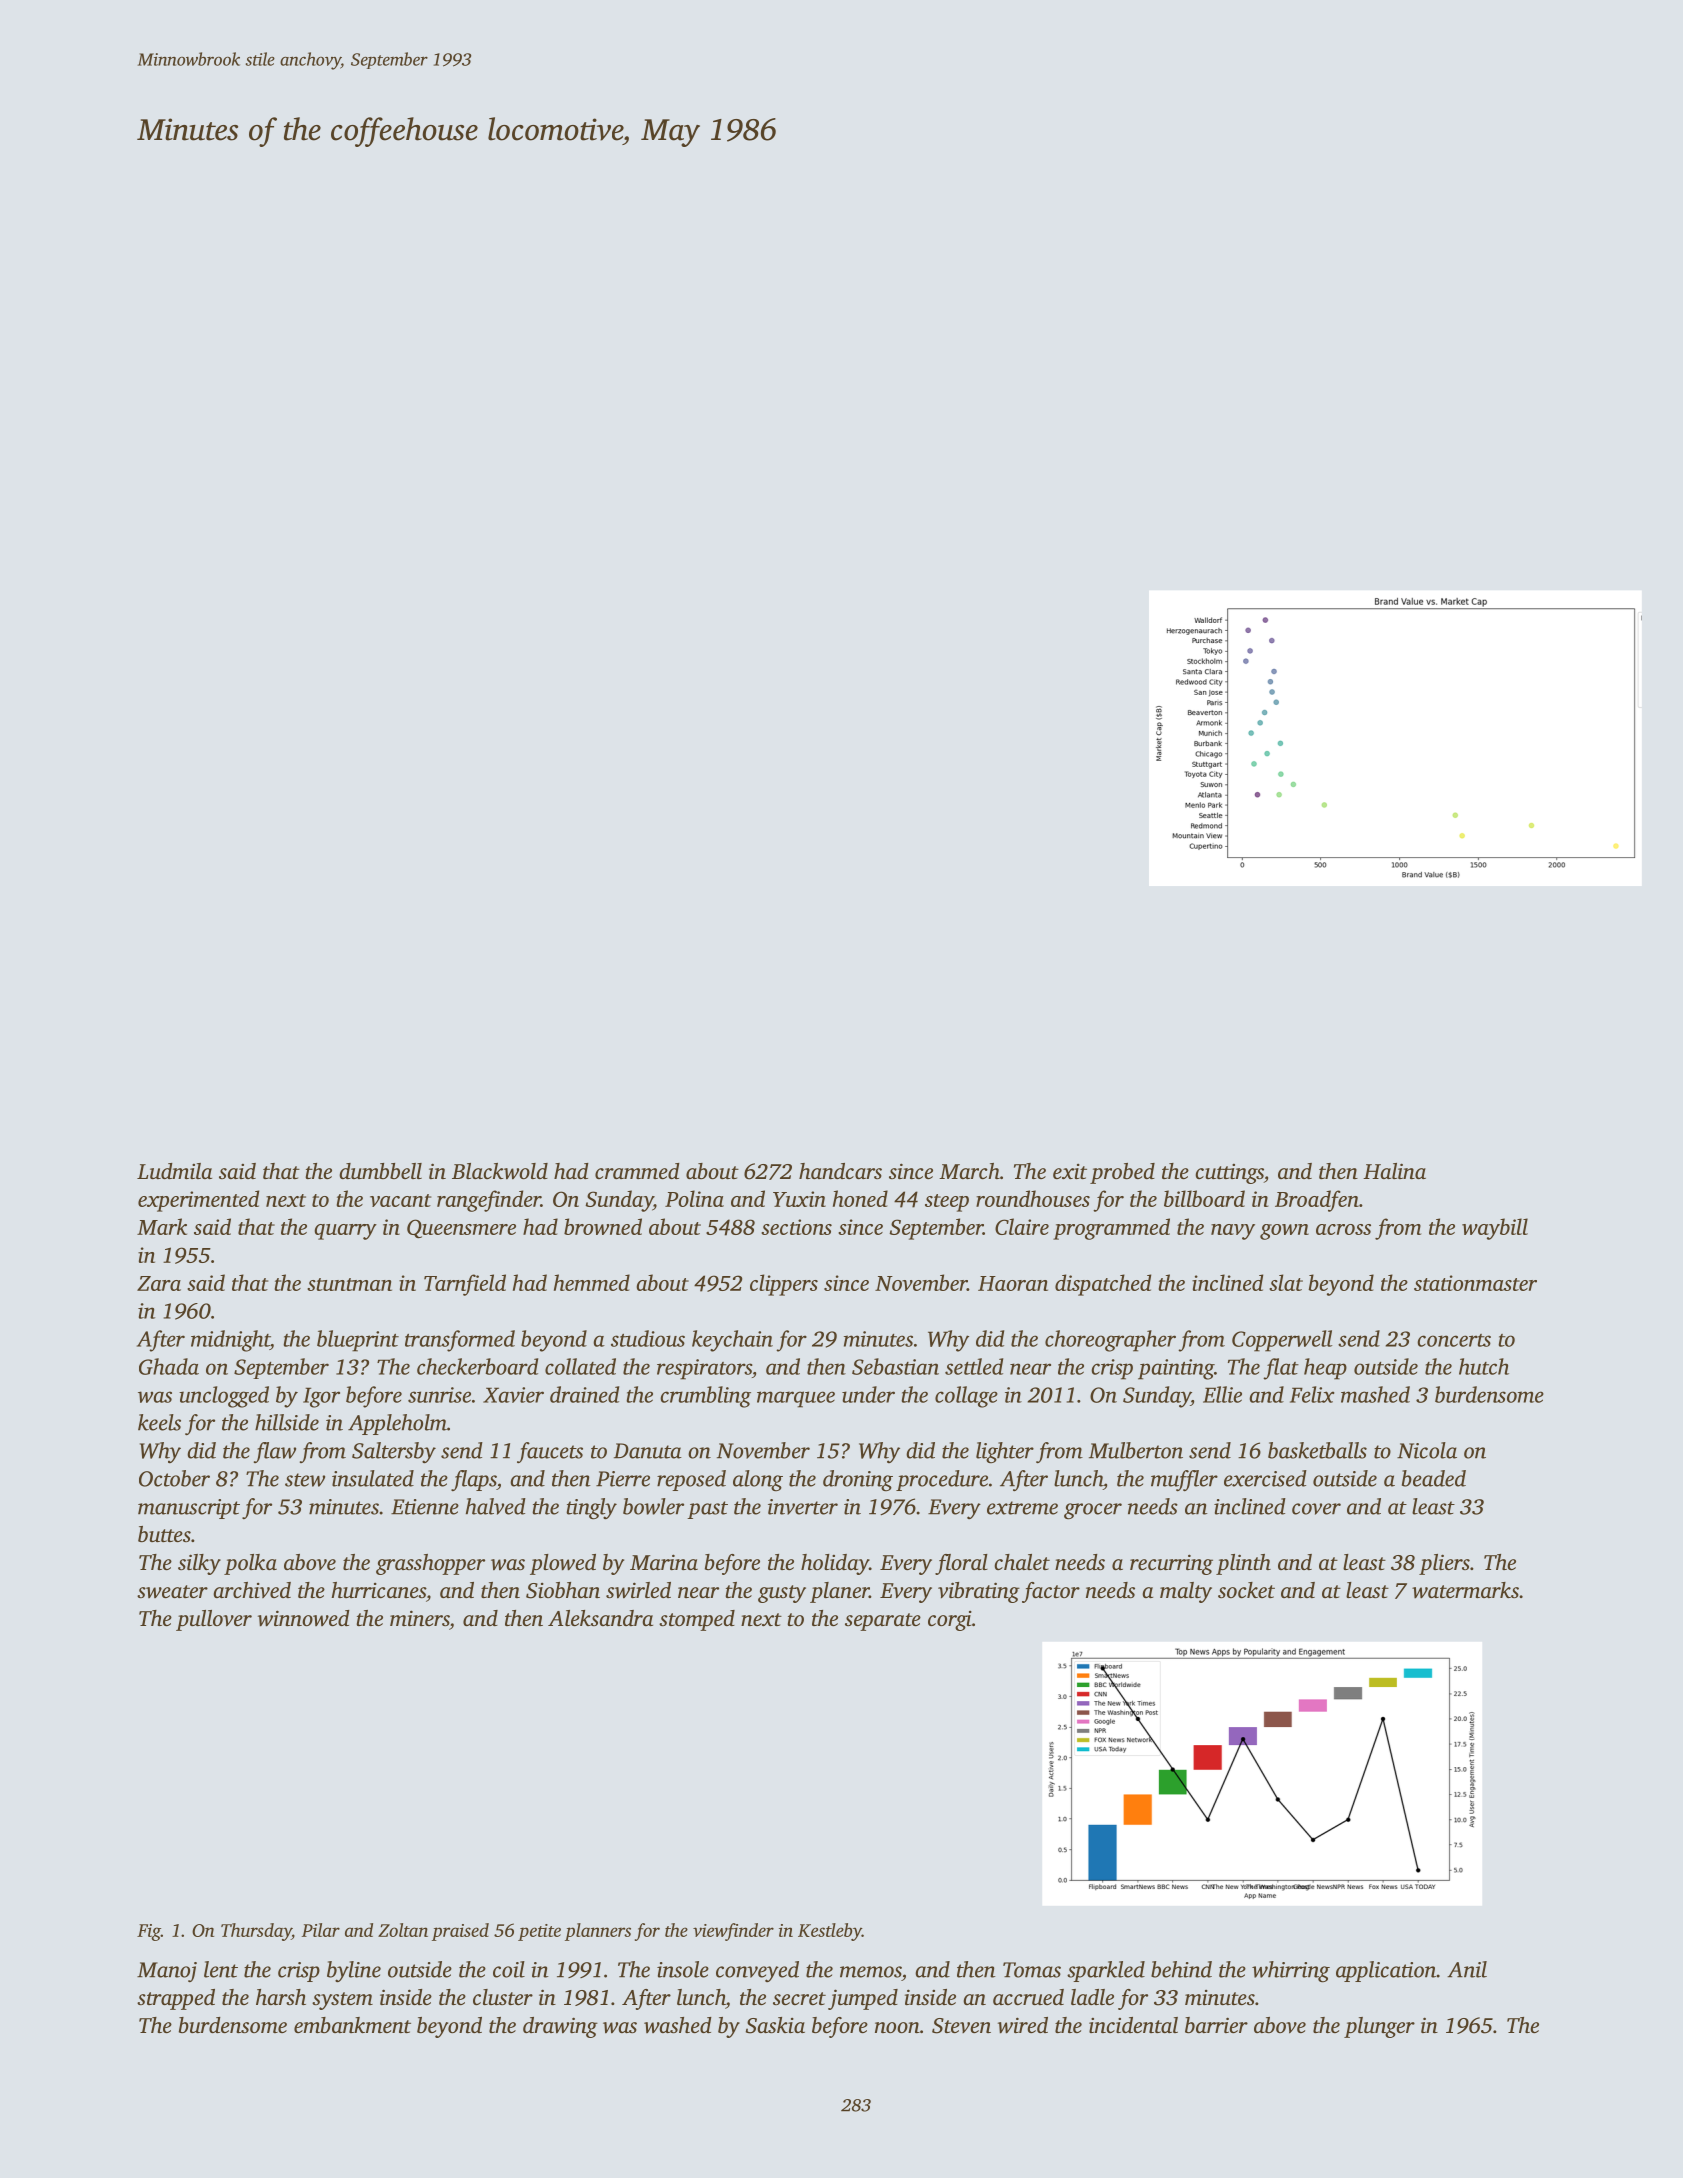 The height and width of the image is (2178, 1683). Describe the element at coordinates (1246, 1590) in the image. I see `socket` at that location.
